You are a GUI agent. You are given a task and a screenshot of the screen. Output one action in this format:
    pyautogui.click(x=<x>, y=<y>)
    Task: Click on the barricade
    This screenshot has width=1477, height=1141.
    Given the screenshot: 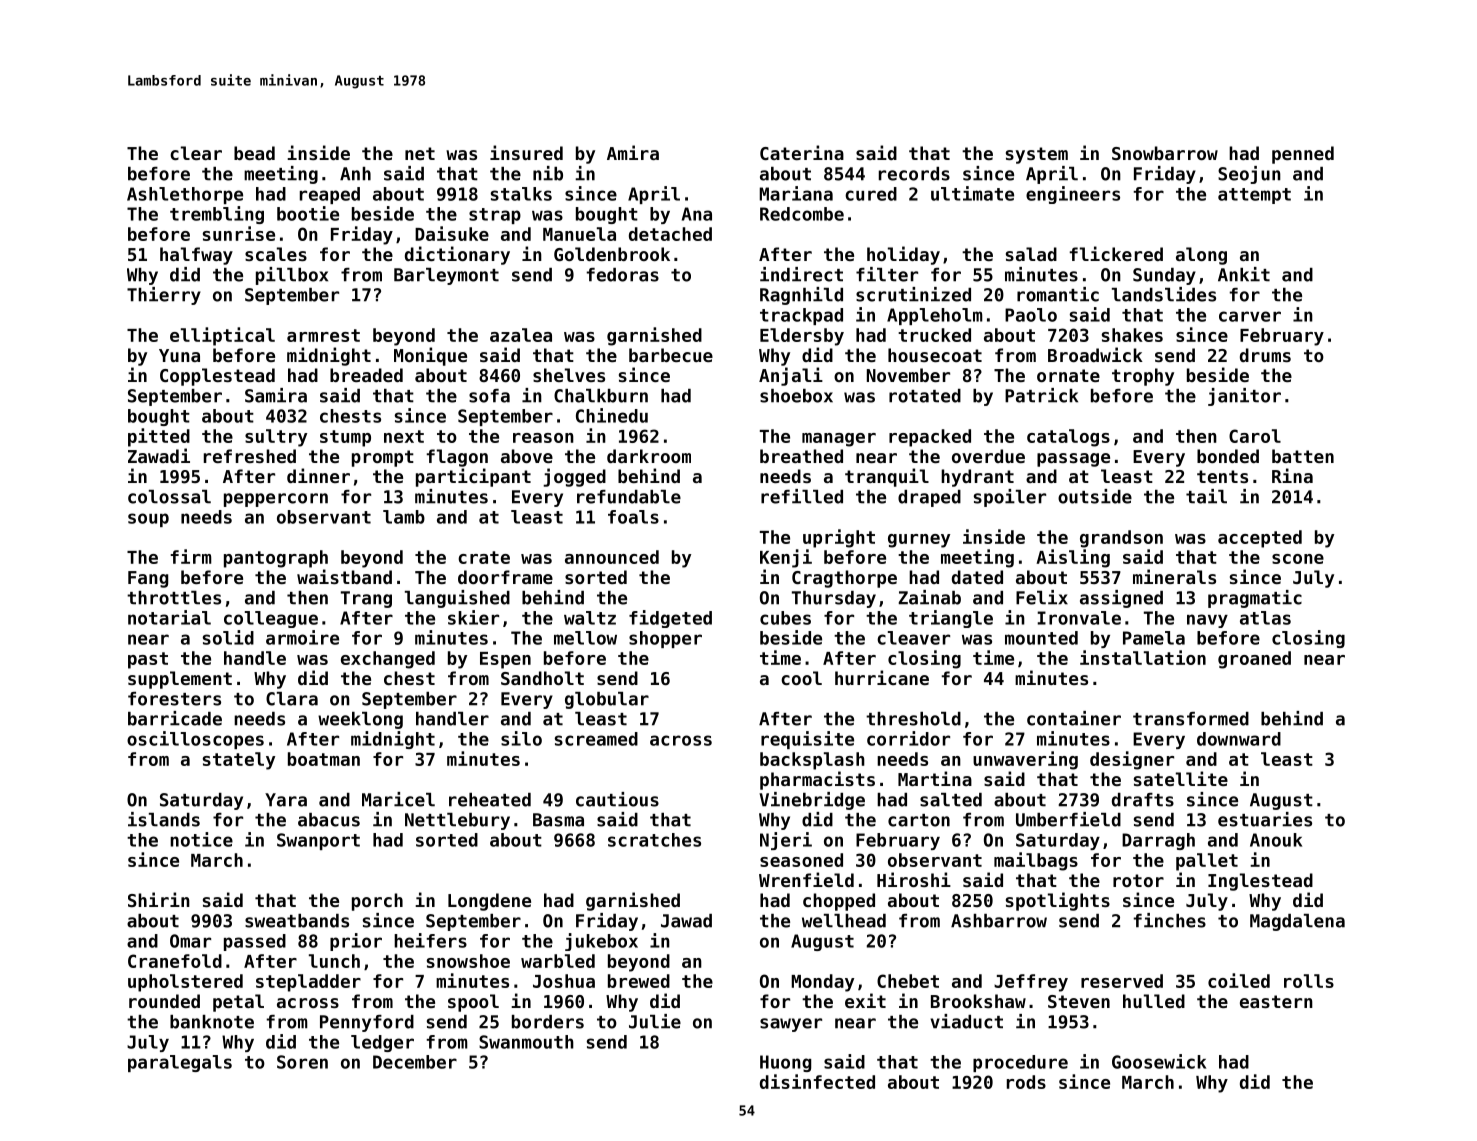 What is the action you would take?
    pyautogui.click(x=175, y=718)
